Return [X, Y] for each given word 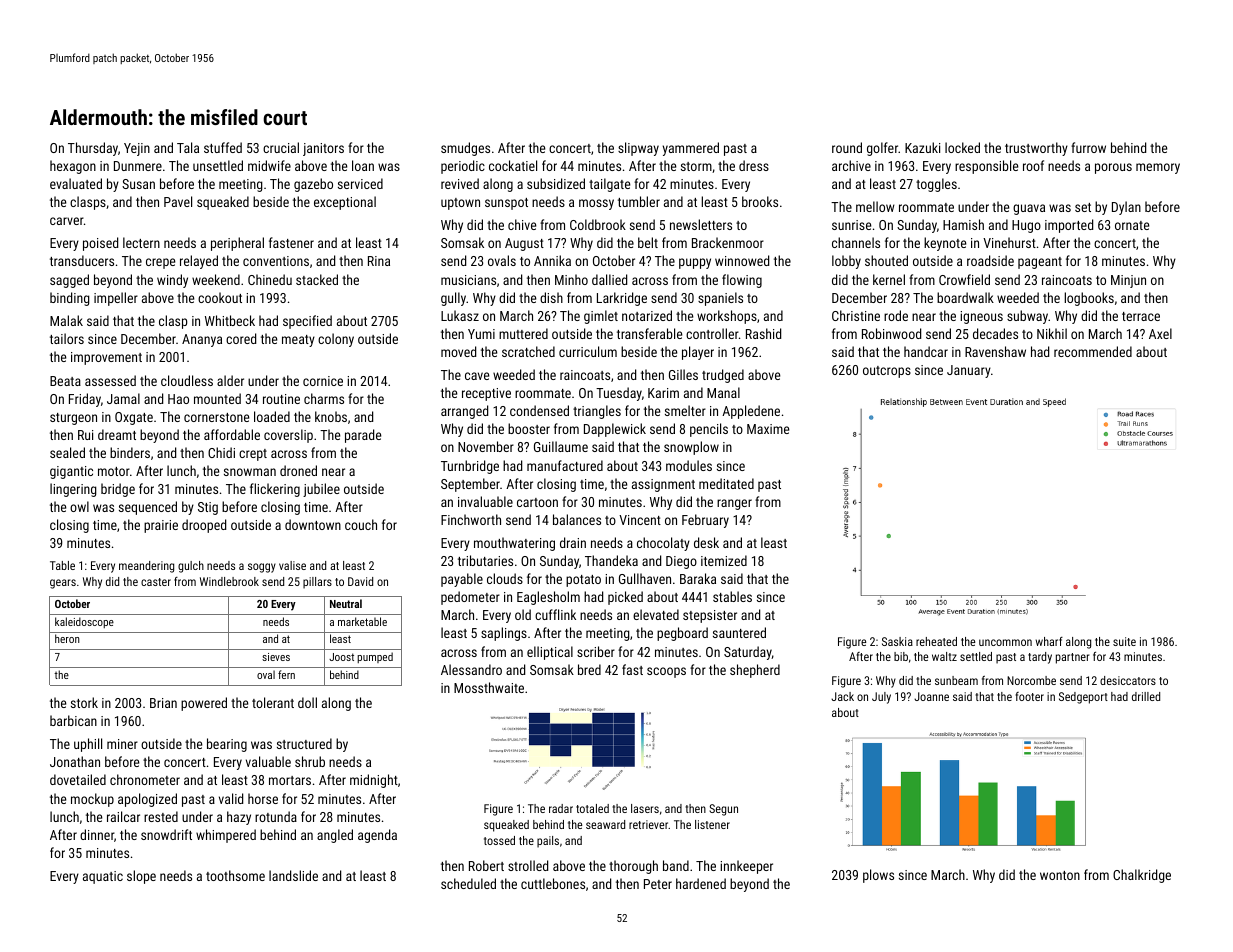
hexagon [73, 167]
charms [324, 398]
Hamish [963, 224]
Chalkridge [1142, 876]
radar [561, 808]
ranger [734, 504]
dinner [97, 834]
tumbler [639, 201]
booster [529, 428]
